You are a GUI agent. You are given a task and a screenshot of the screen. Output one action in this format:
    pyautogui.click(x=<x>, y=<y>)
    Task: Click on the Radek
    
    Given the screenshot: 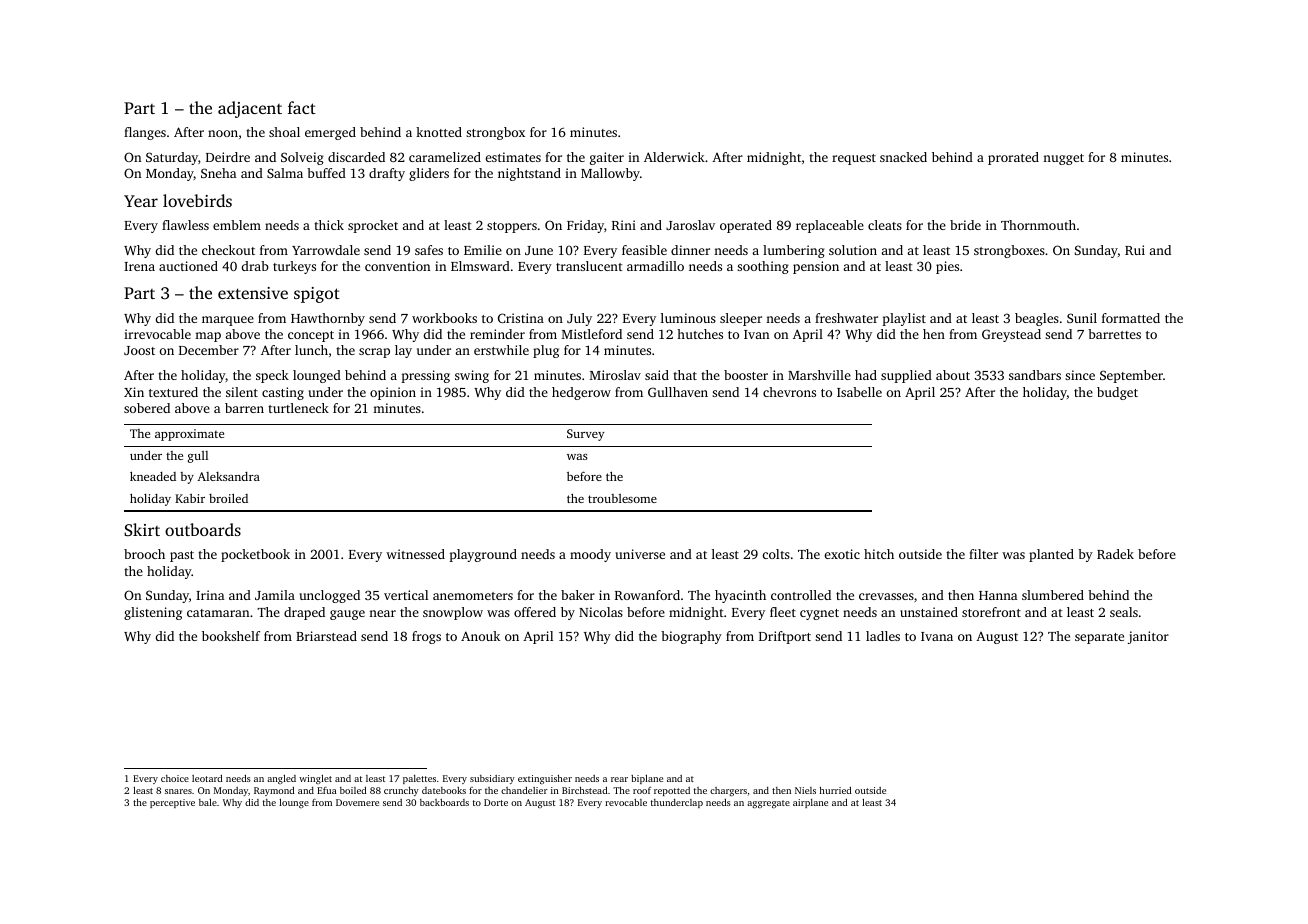 What is the action you would take?
    pyautogui.click(x=1115, y=554)
